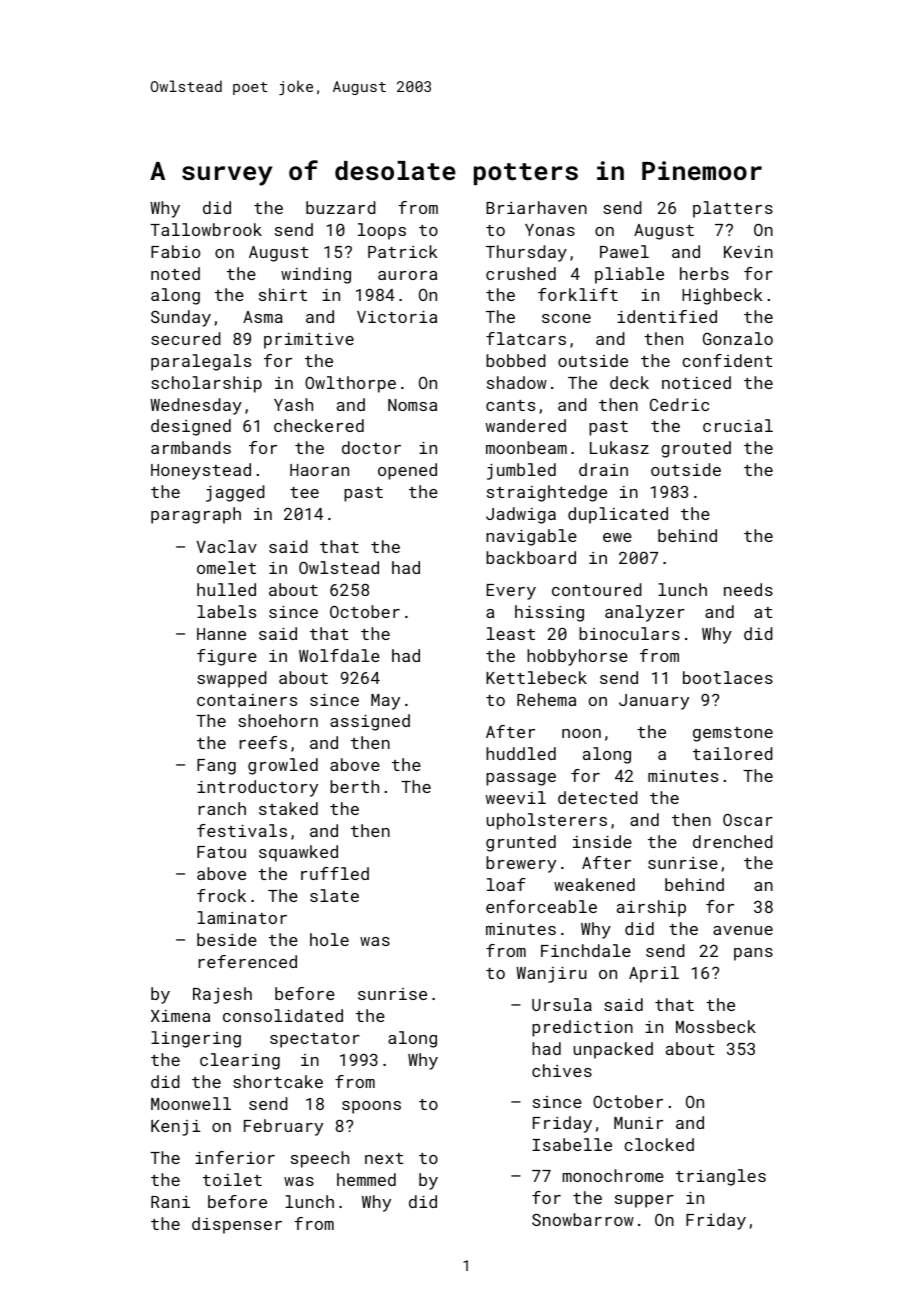 This document has height=1311, width=924. I want to click on Hanne, so click(221, 634).
